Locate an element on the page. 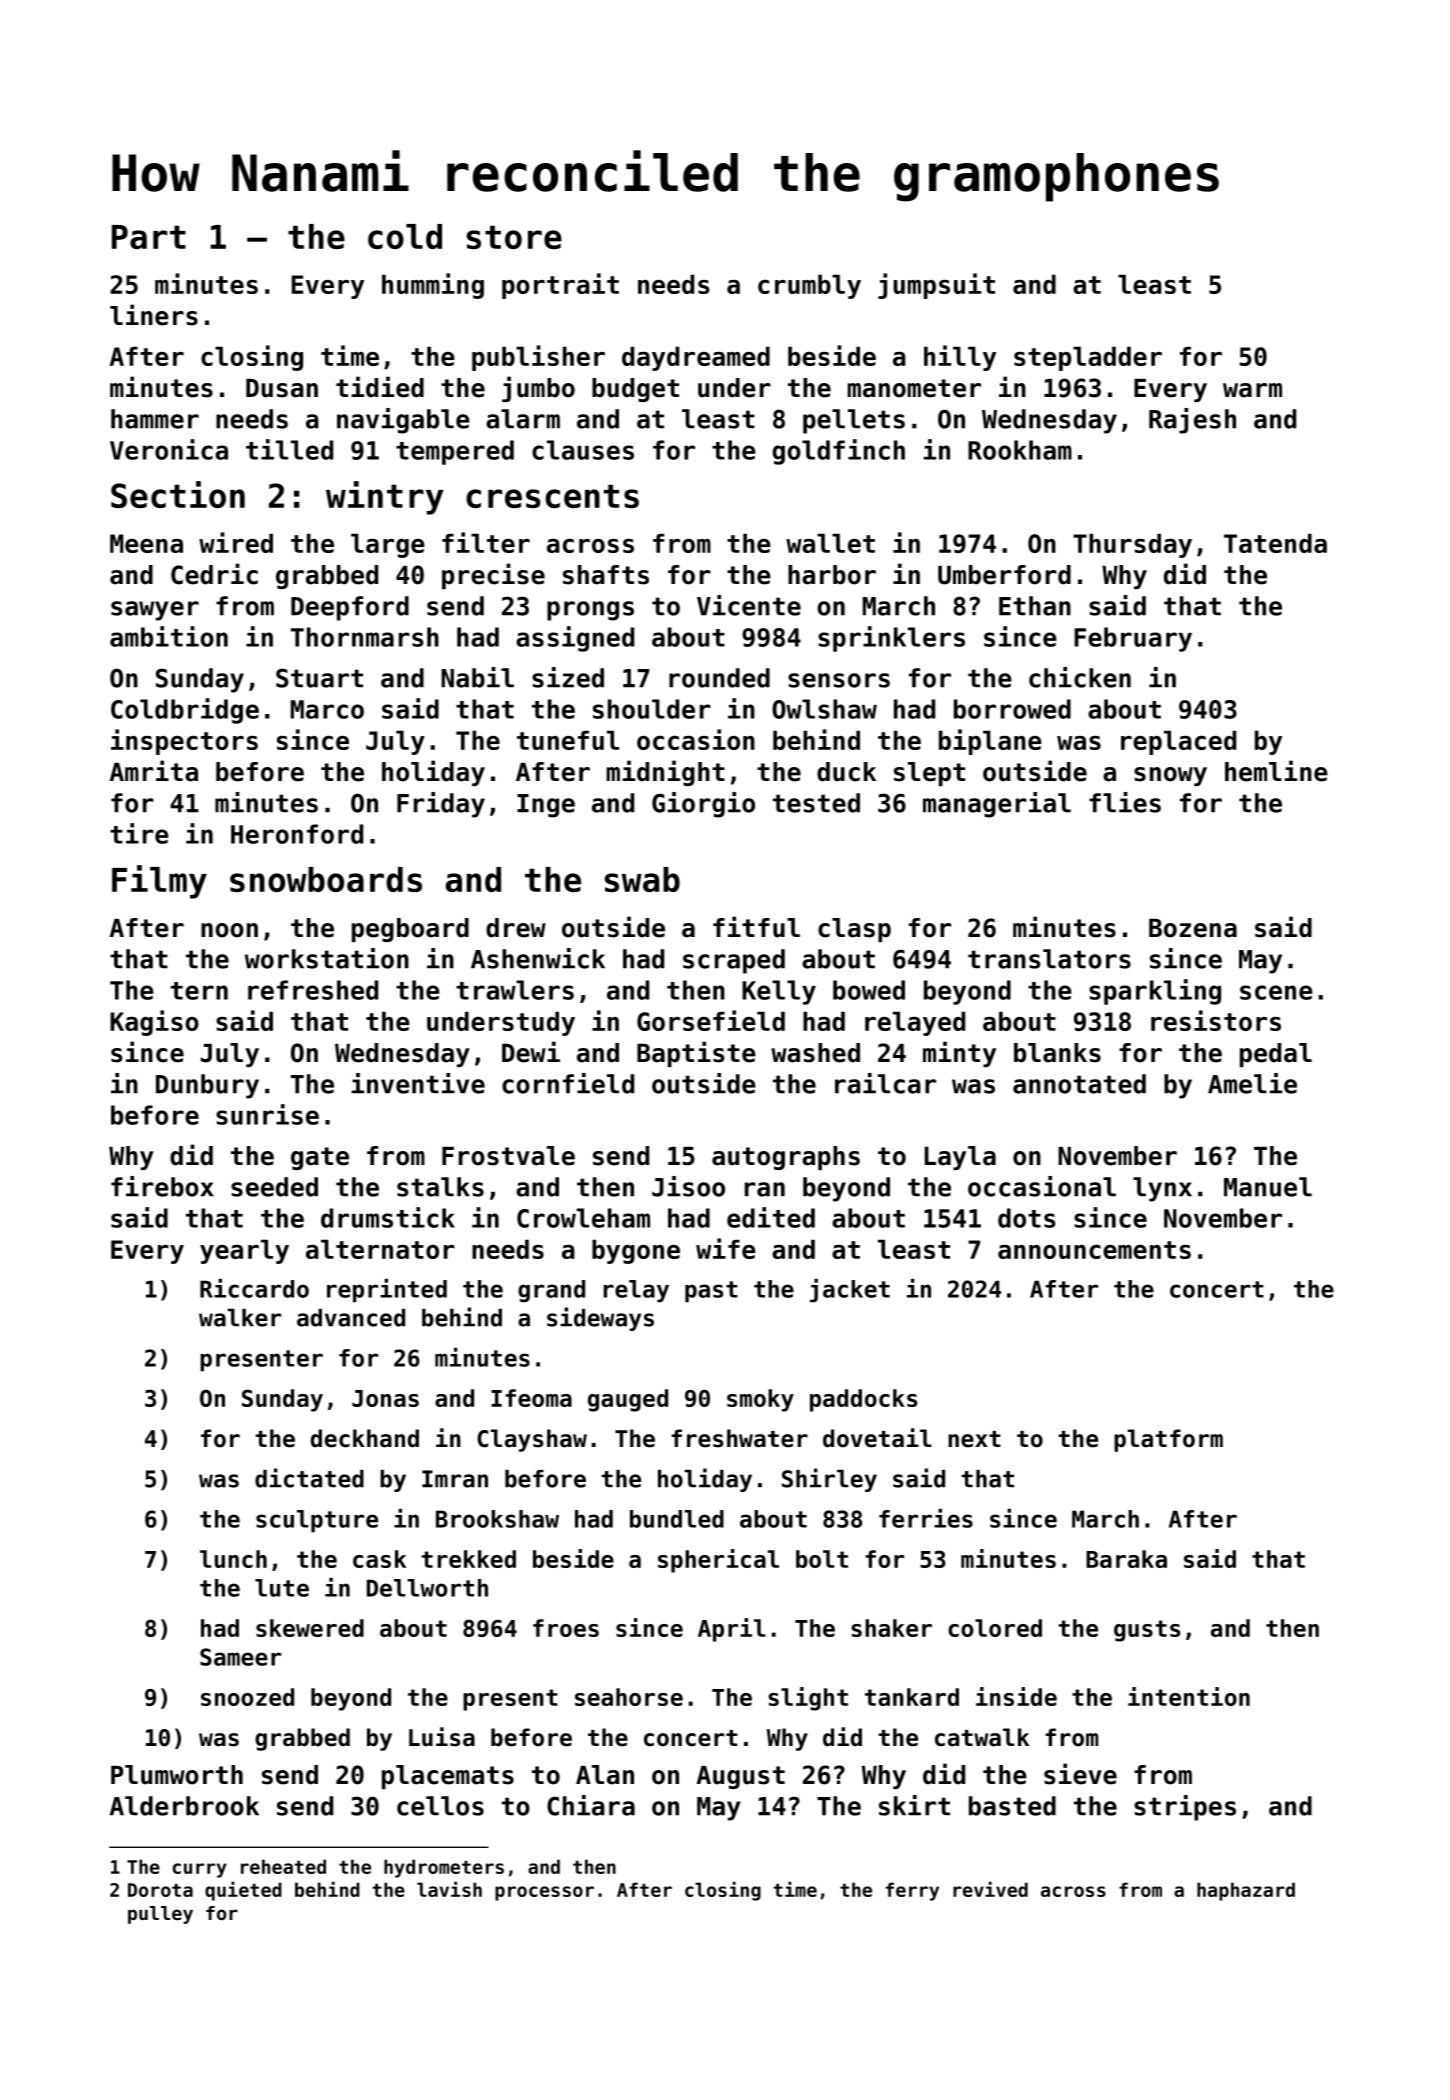  fitful is located at coordinates (756, 927).
